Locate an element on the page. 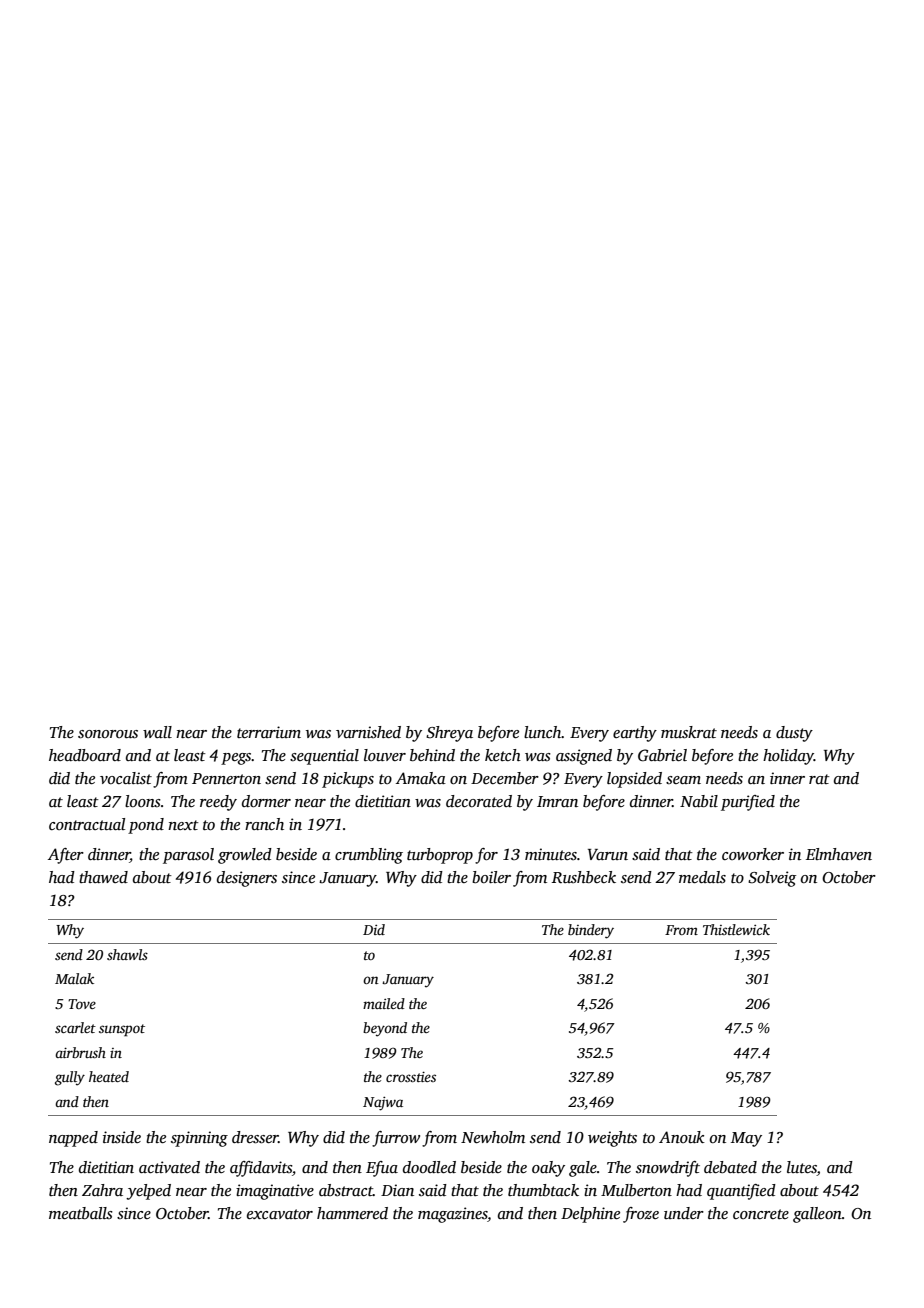  wall is located at coordinates (157, 732).
